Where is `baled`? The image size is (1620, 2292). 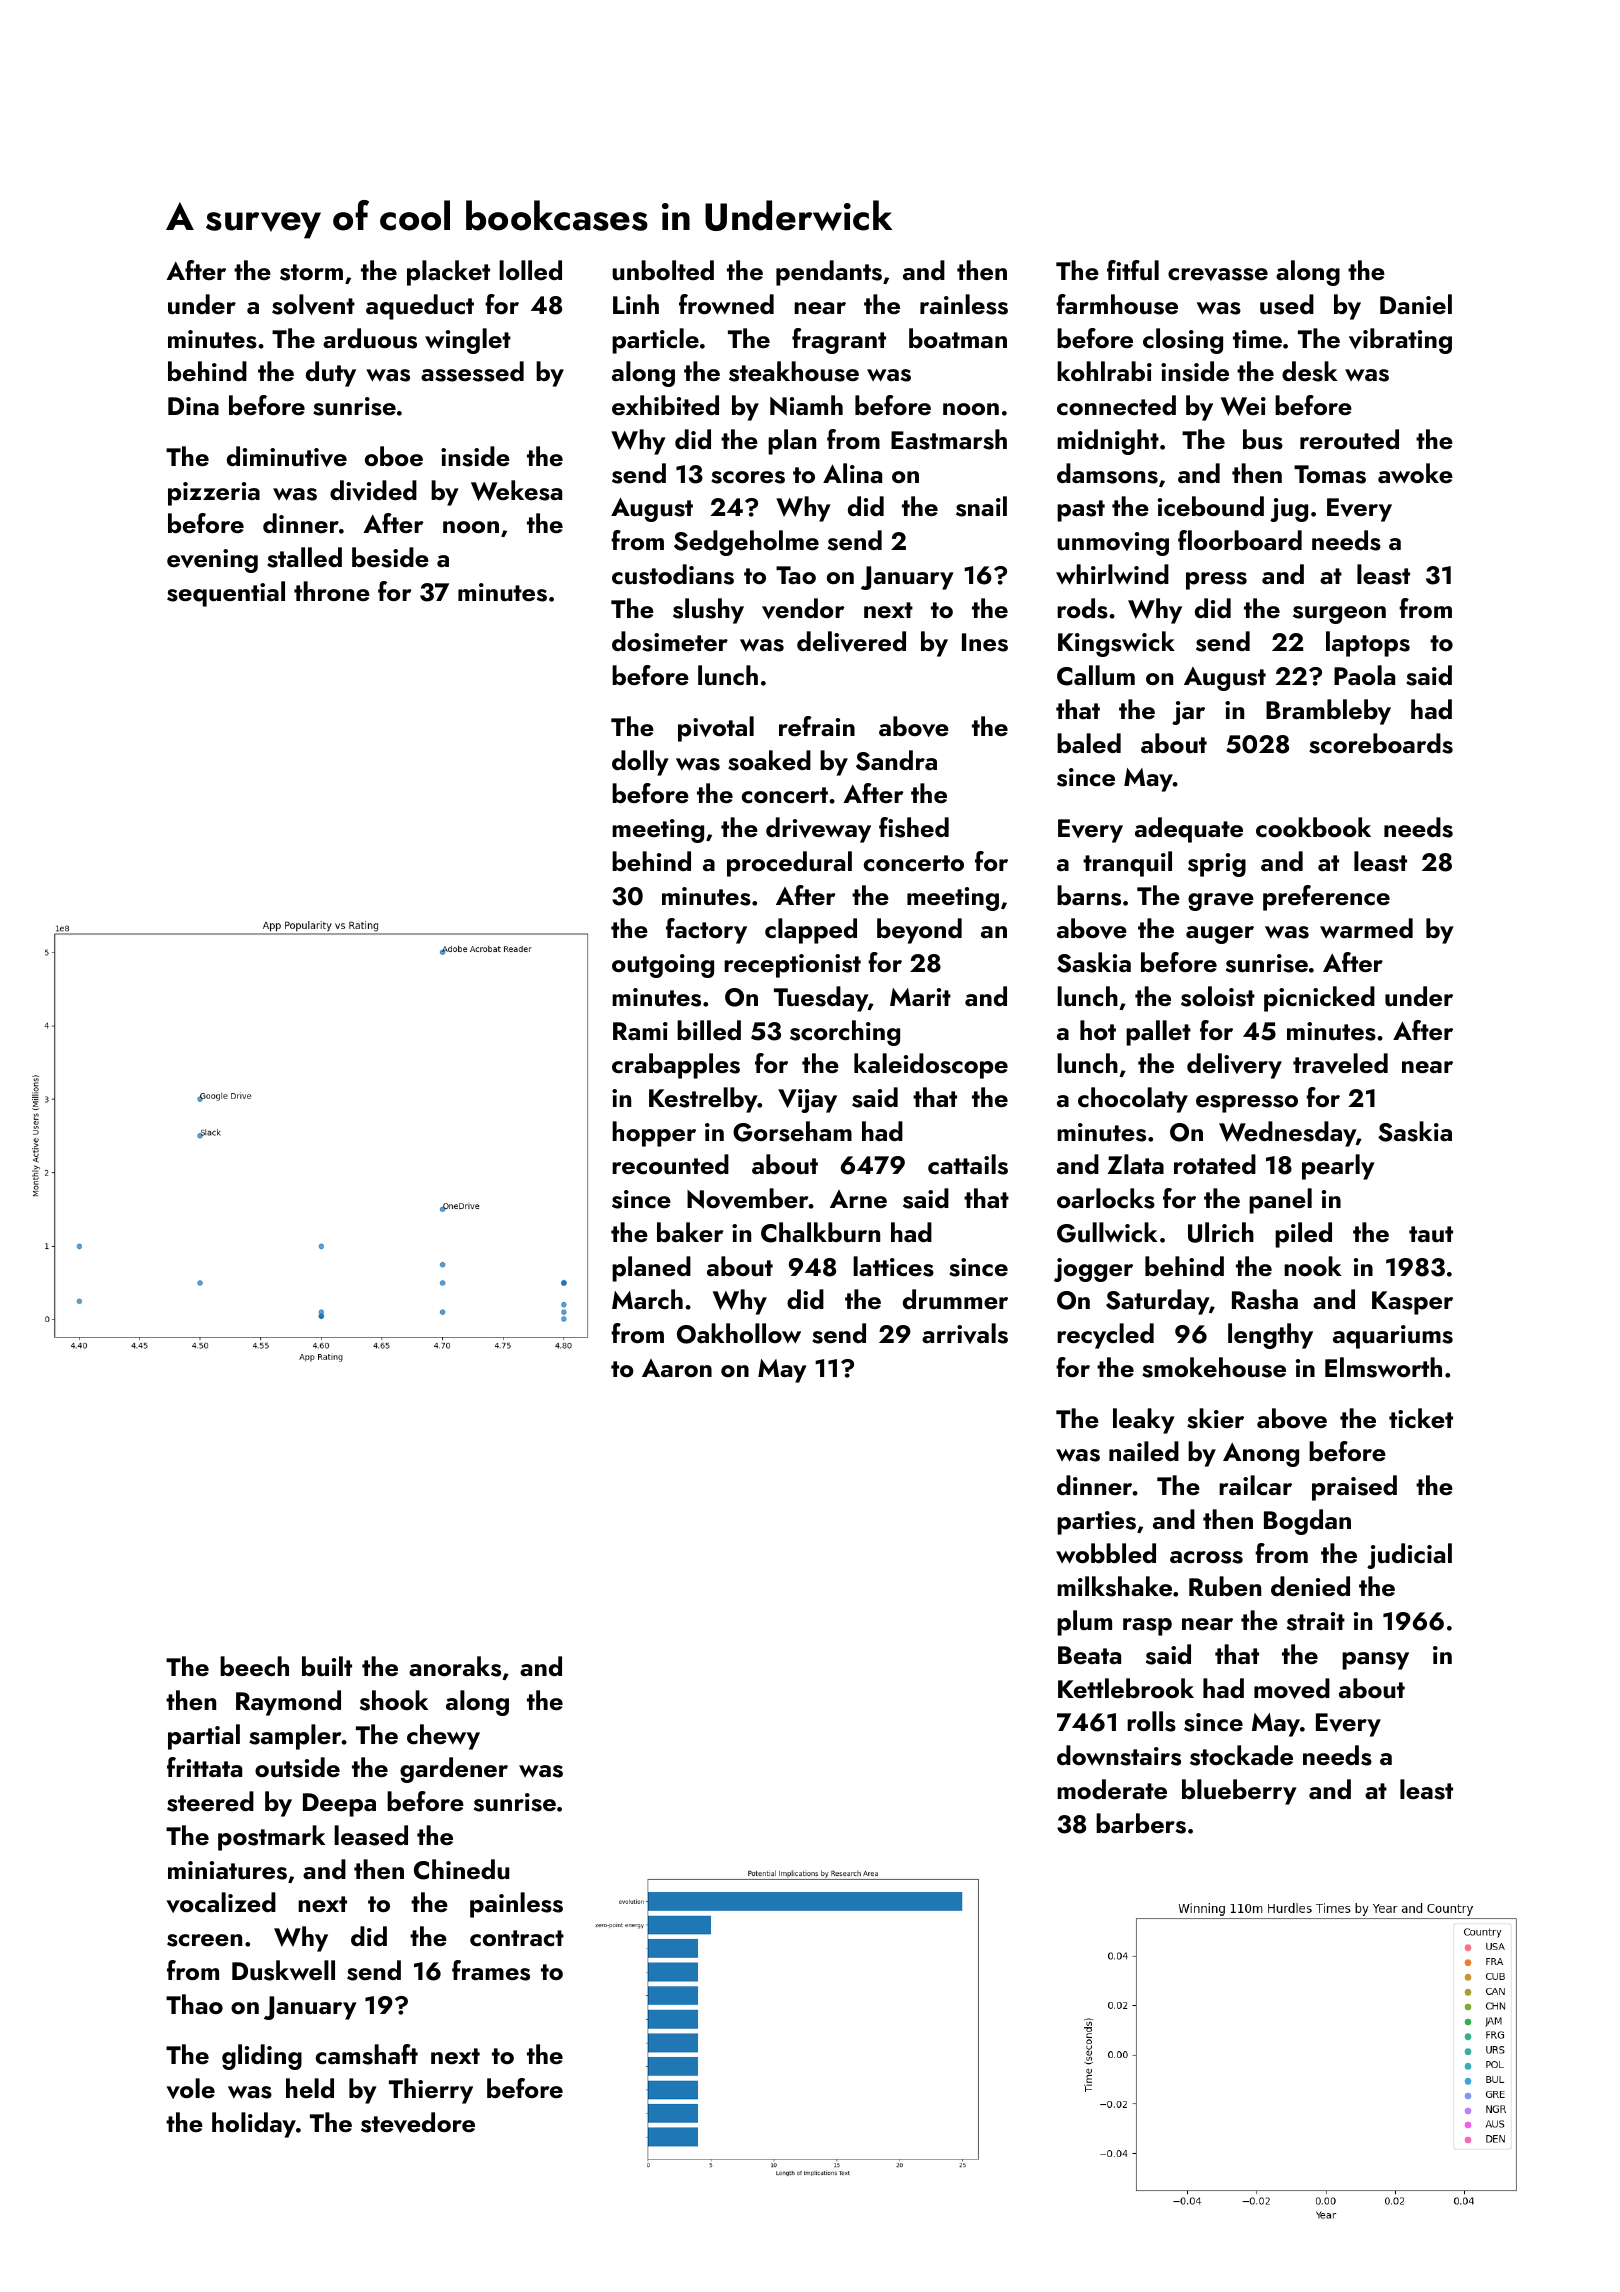 baled is located at coordinates (1089, 743).
